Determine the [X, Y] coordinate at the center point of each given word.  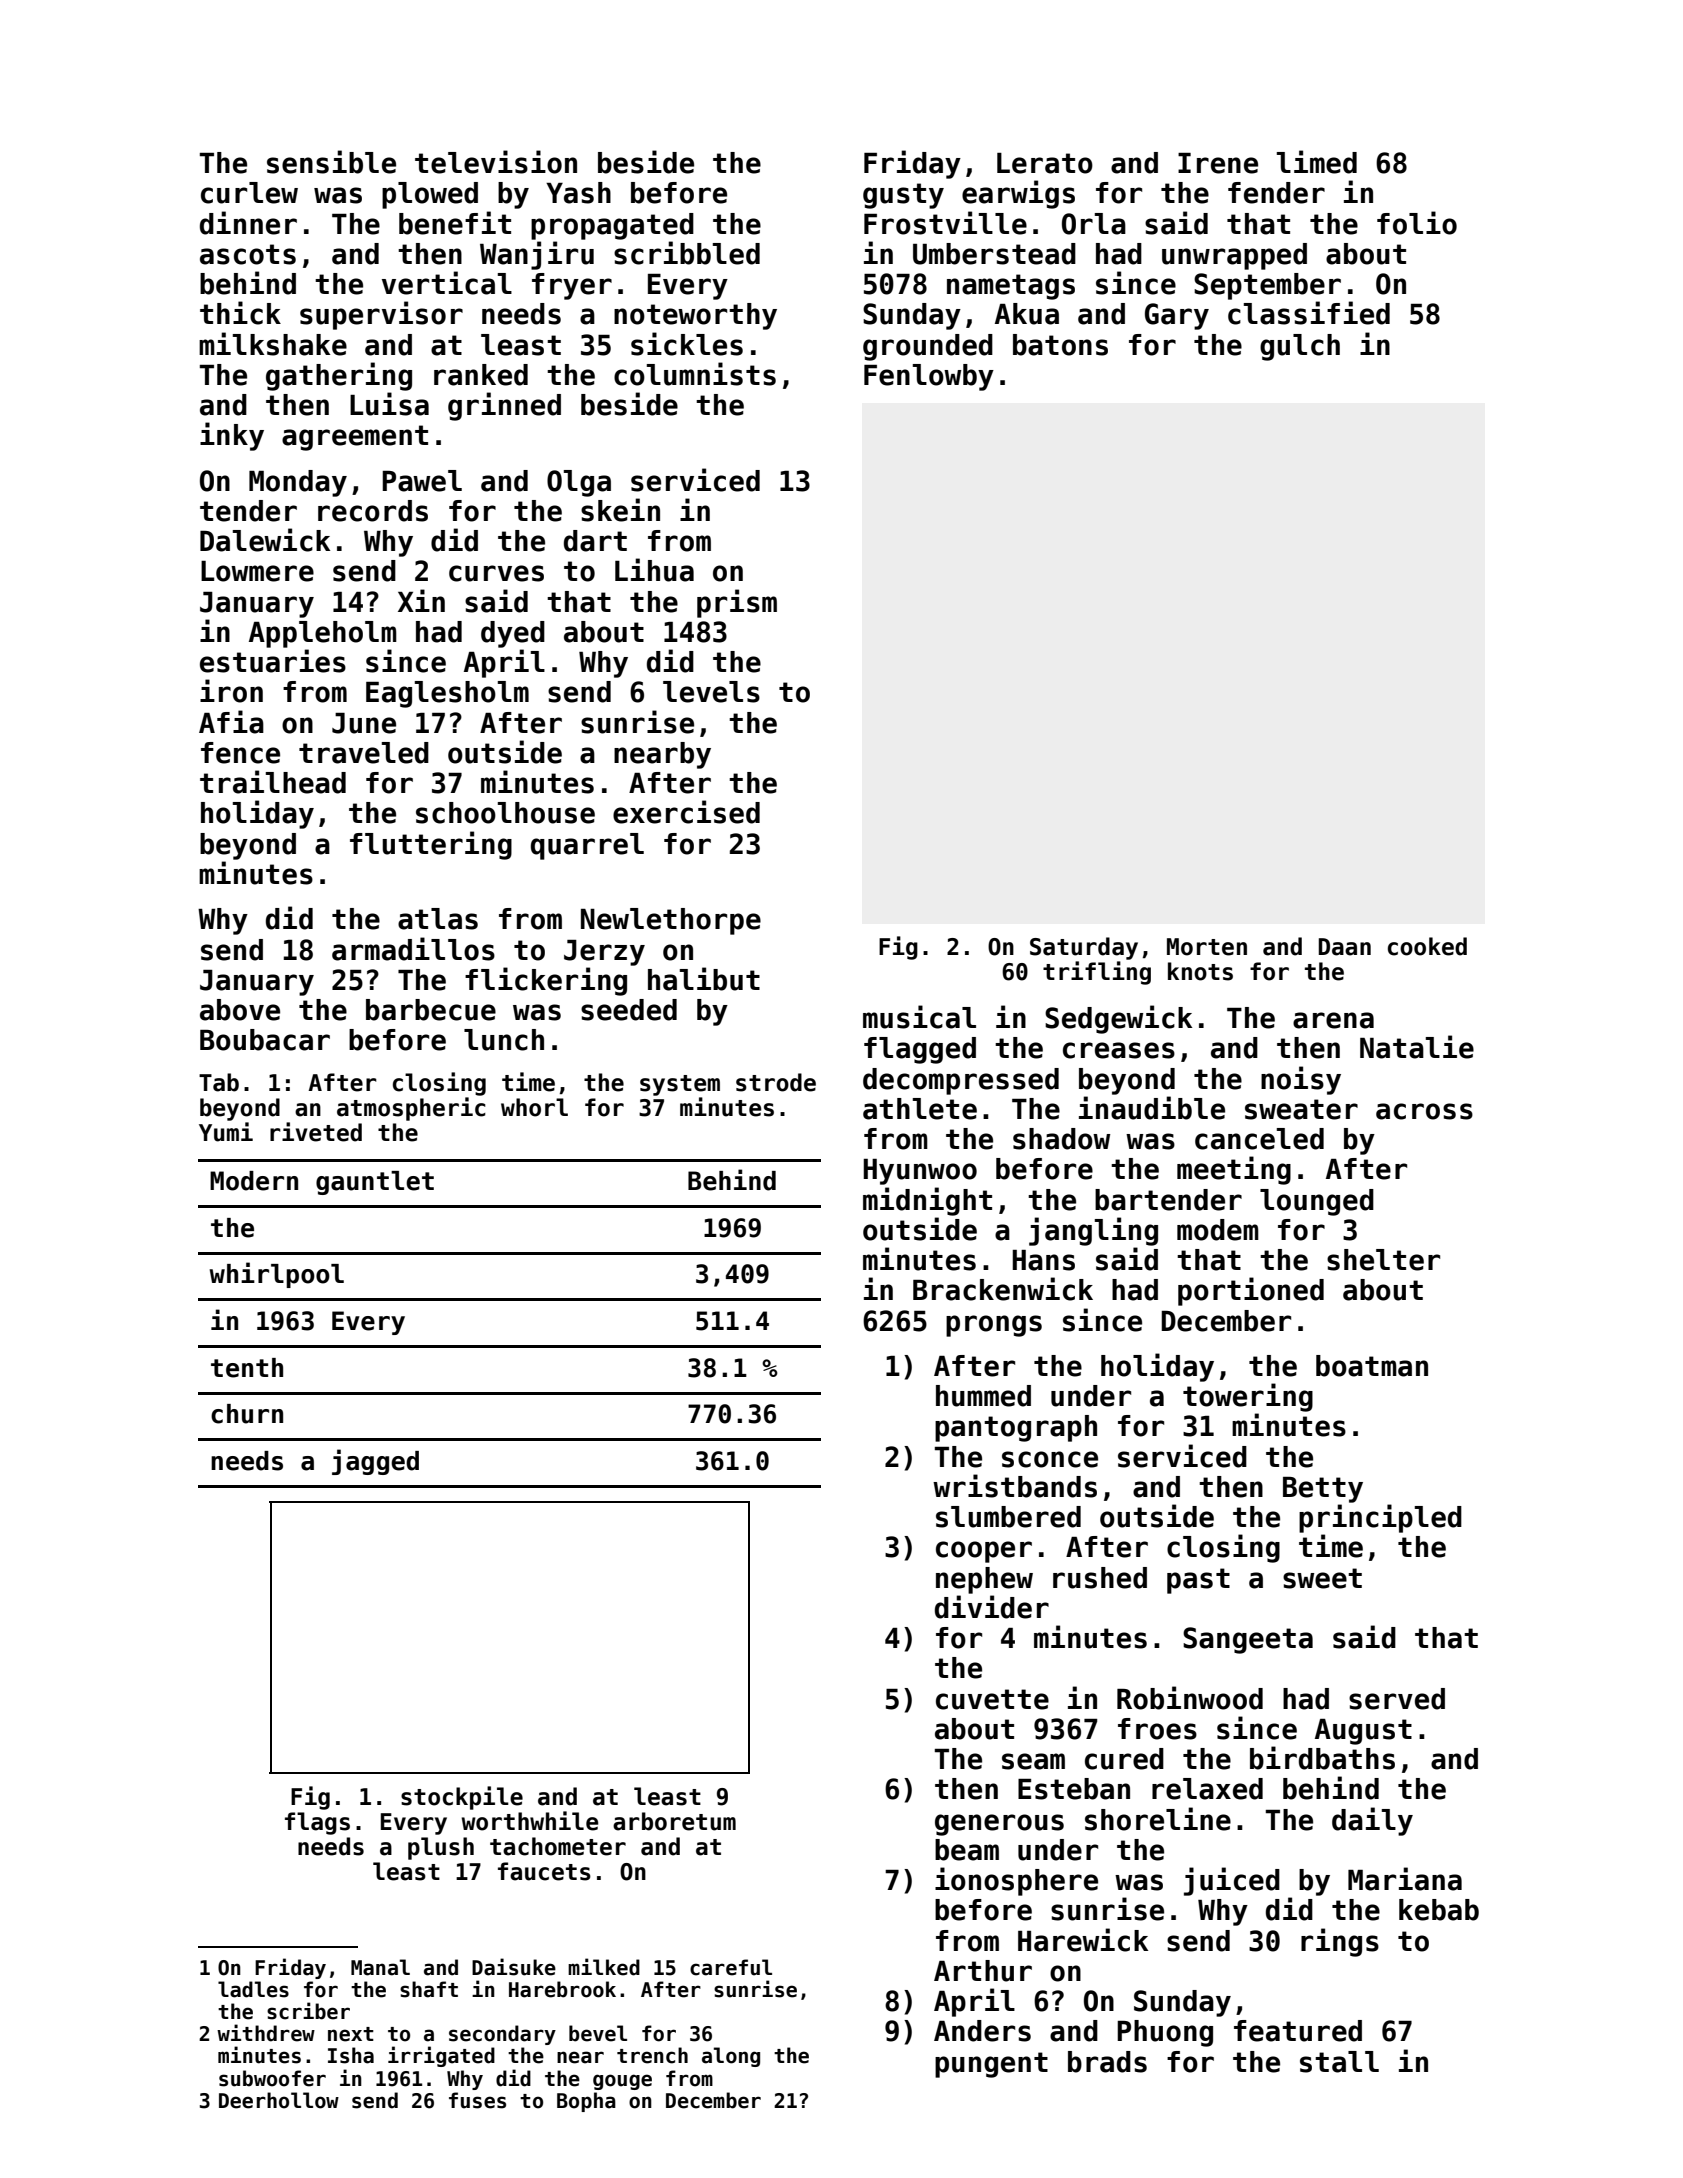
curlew [249, 193]
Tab [219, 1082]
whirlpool [277, 1275]
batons [1060, 345]
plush [441, 1848]
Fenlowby [929, 377]
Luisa [389, 404]
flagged [920, 1050]
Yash [578, 193]
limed [1317, 162]
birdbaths [1322, 1758]
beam [967, 1850]
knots [1200, 971]
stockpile [462, 1798]
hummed [983, 1396]
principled [1380, 1518]
